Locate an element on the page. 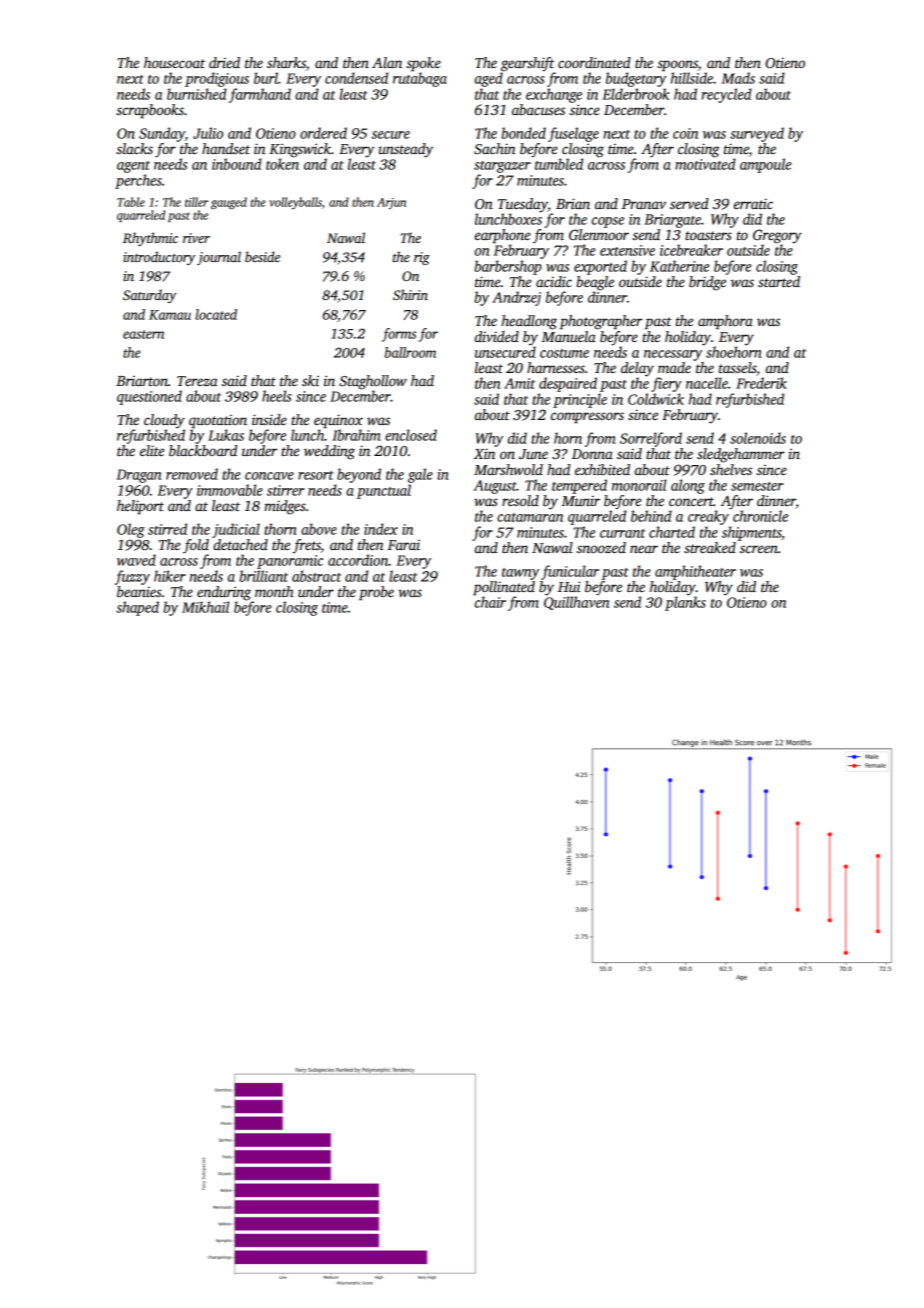 The image size is (924, 1308). dried is located at coordinates (224, 62).
